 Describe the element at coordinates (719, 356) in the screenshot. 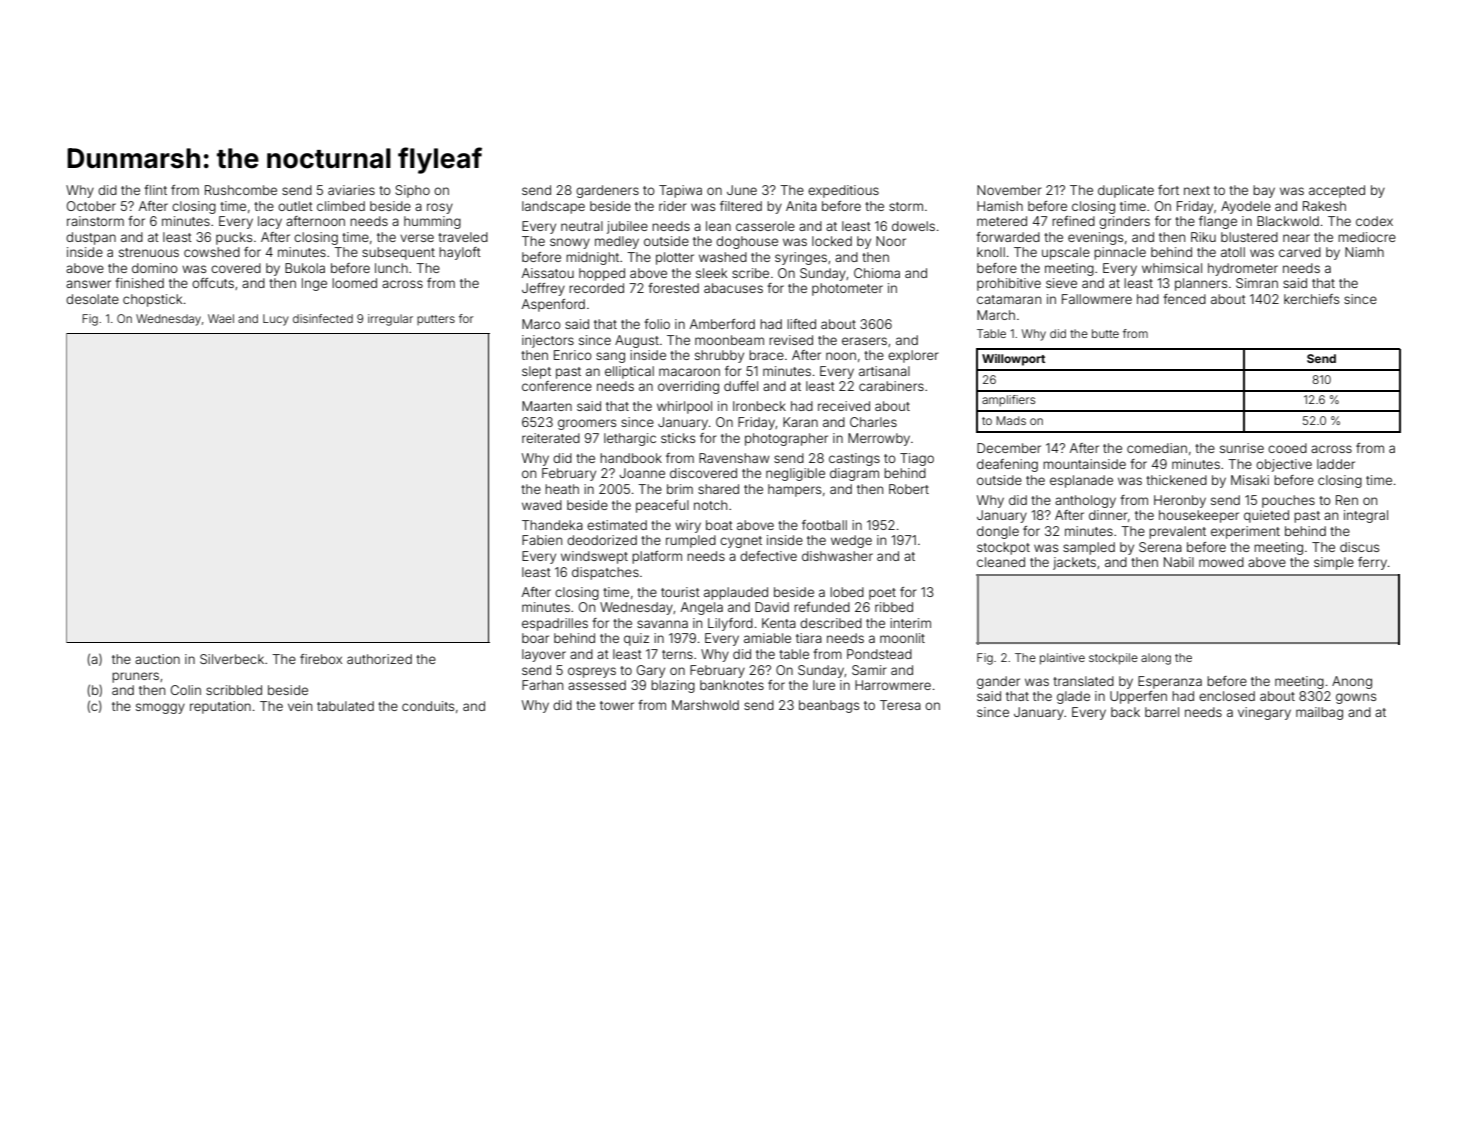

I see `shrubby` at that location.
